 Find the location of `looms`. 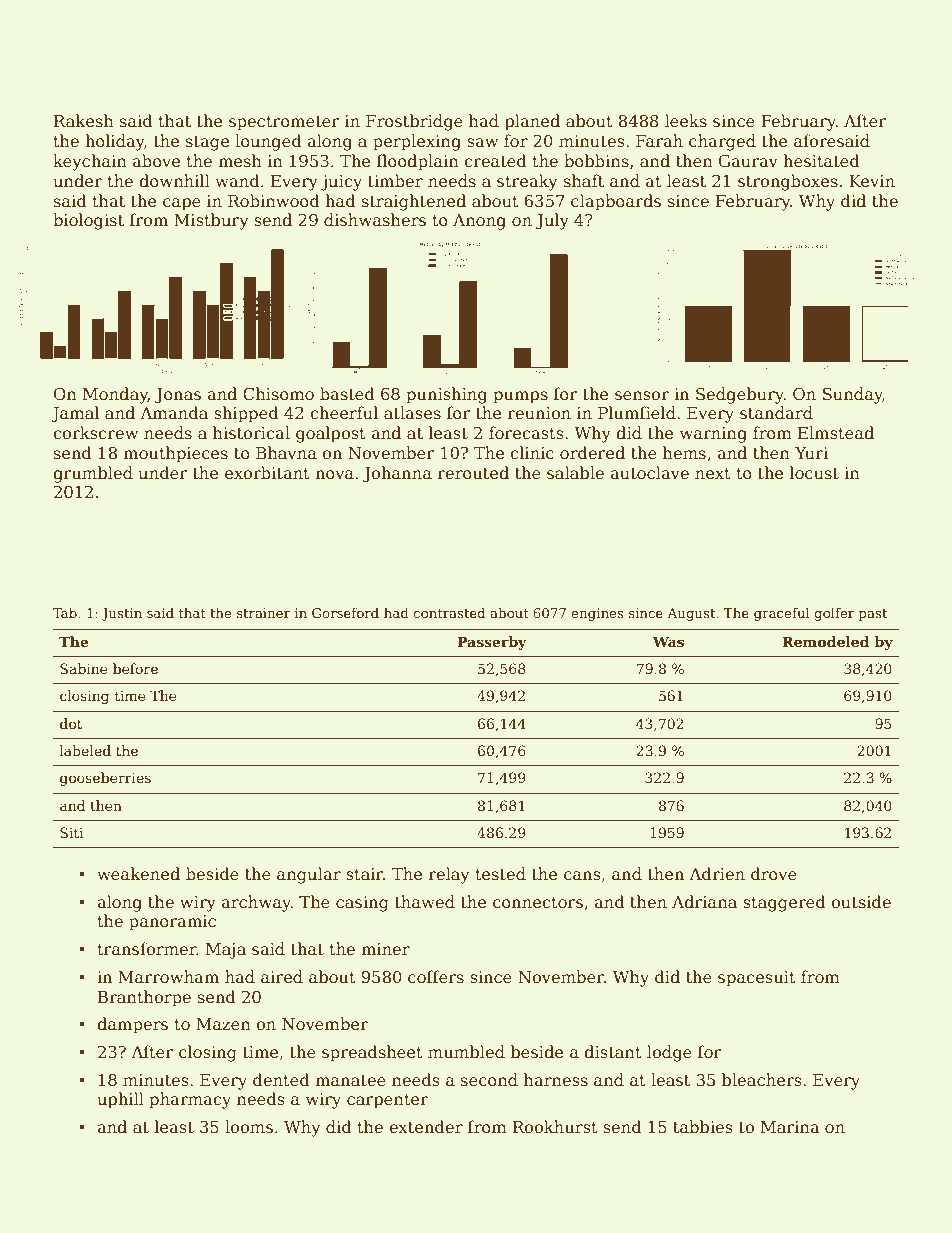

looms is located at coordinates (249, 1127).
